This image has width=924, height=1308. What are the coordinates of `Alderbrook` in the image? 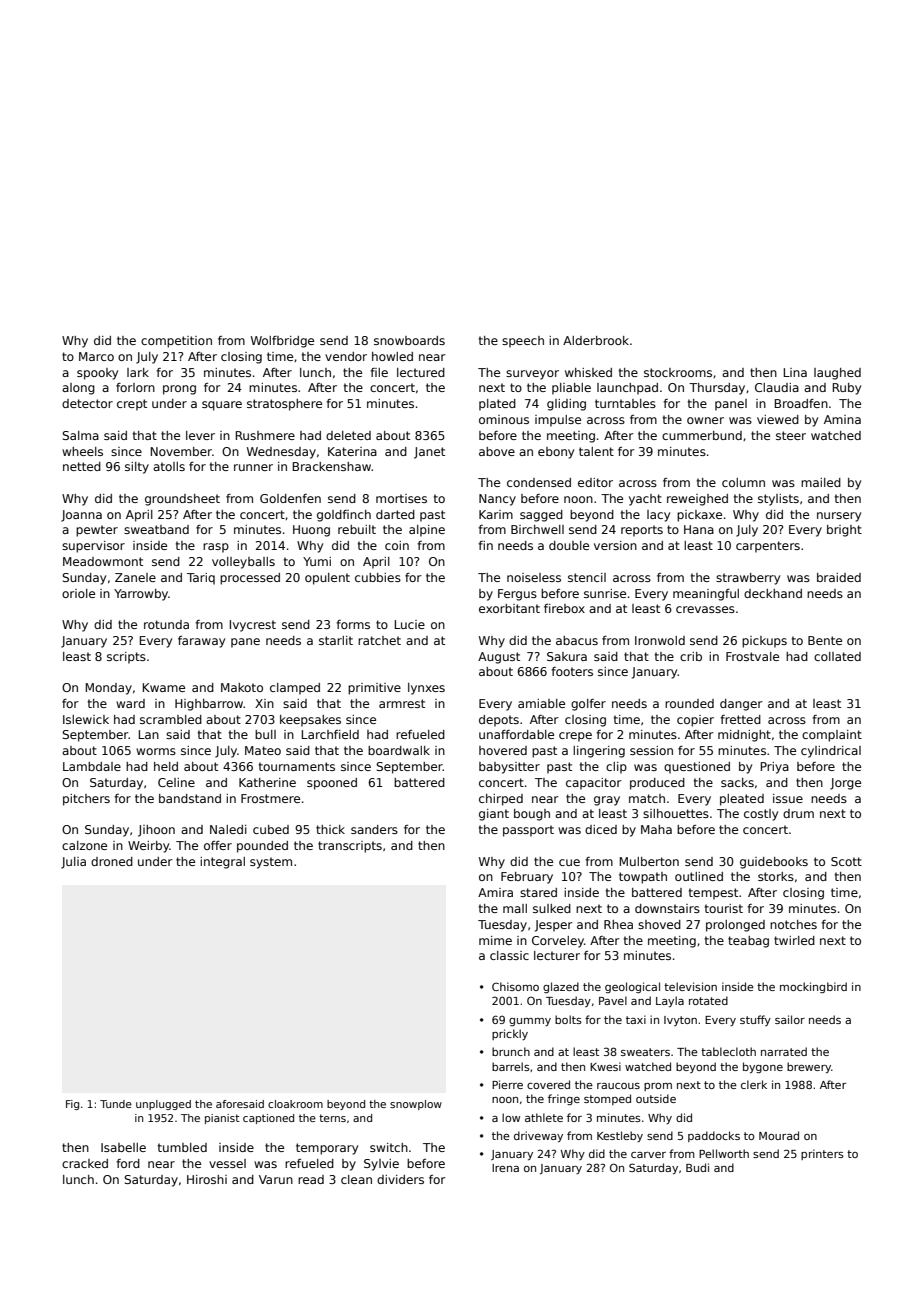 It's located at (596, 340).
